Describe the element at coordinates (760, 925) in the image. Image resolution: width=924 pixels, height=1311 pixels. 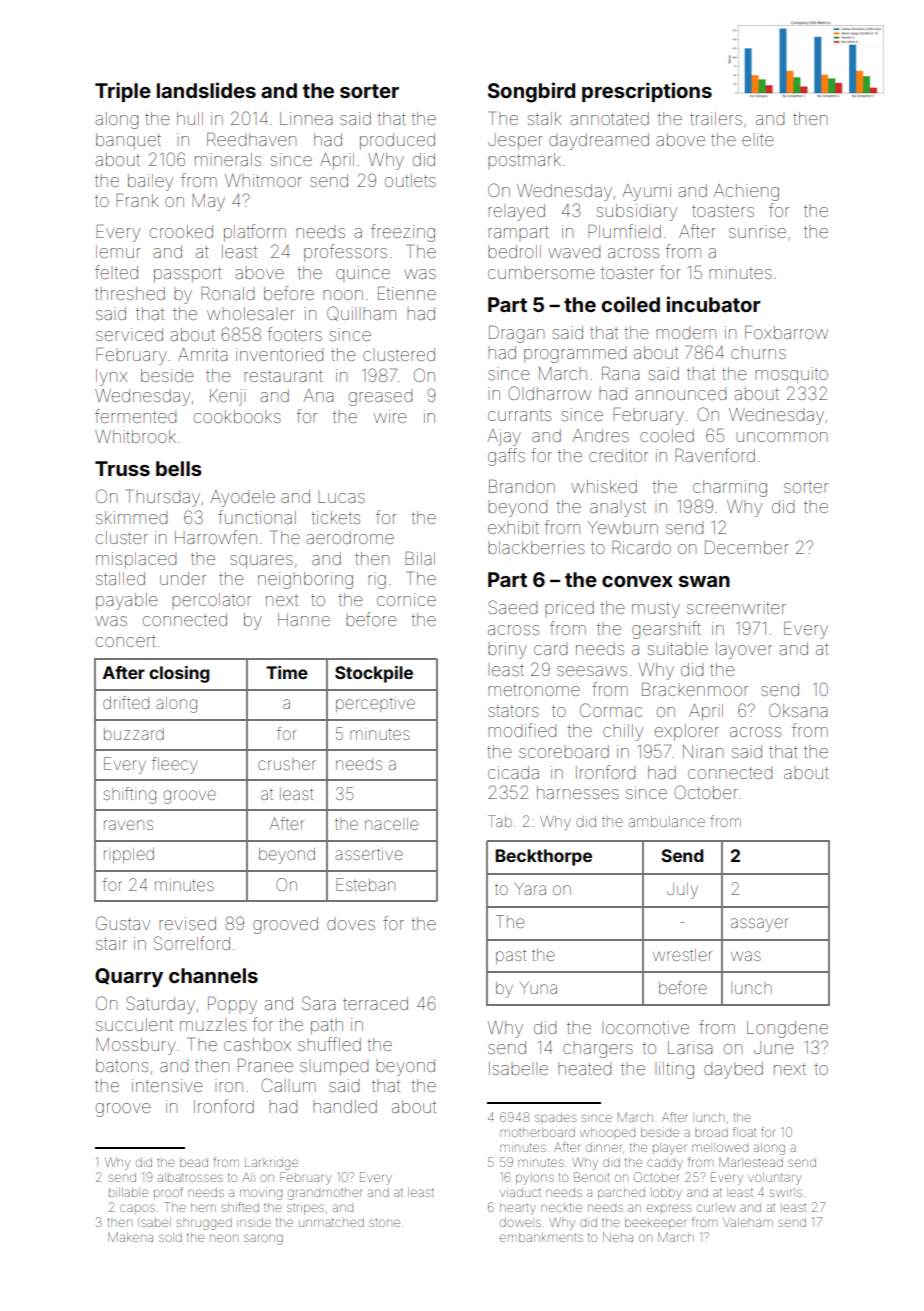
I see `assayer` at that location.
